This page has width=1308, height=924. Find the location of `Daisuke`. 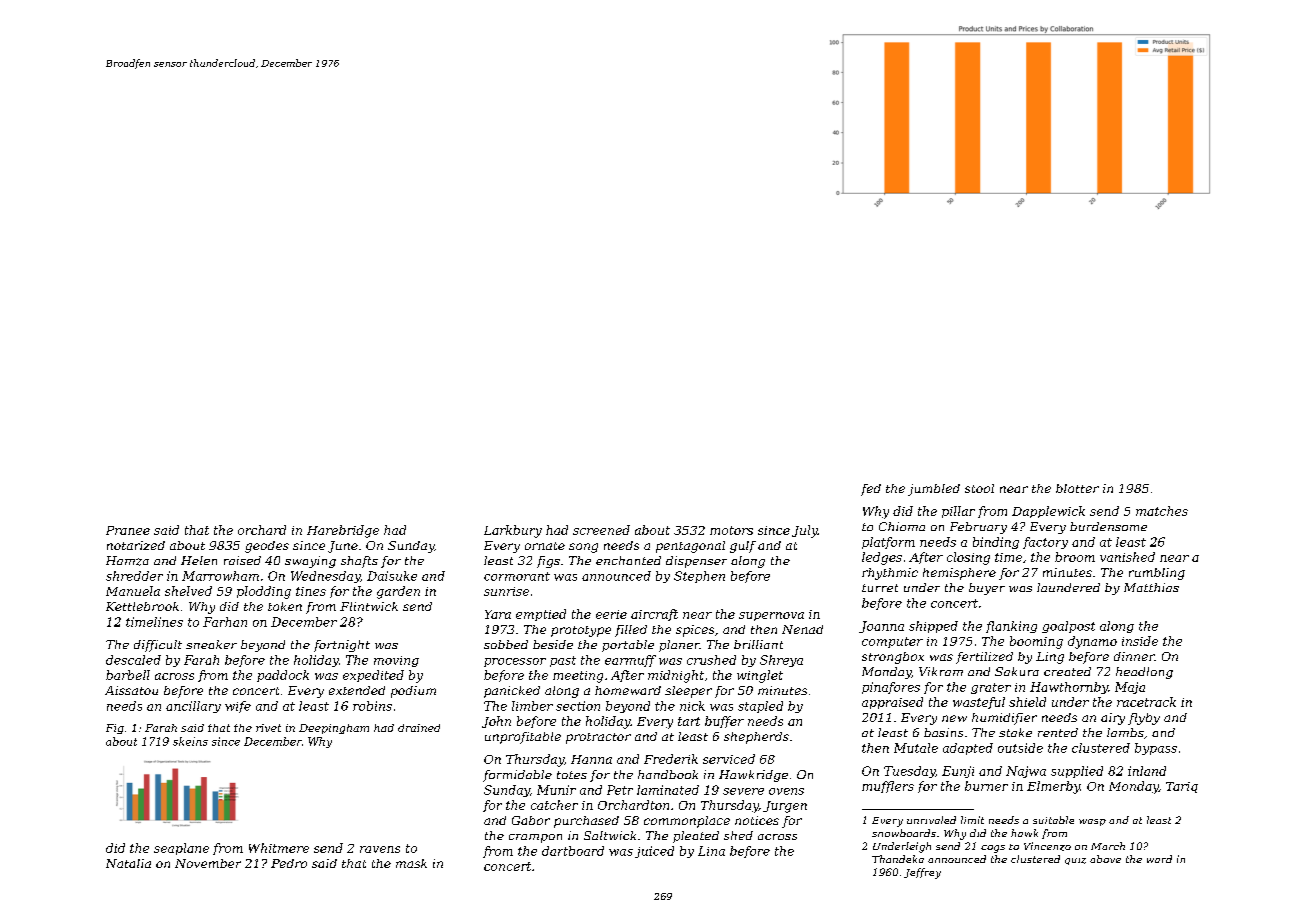

Daisuke is located at coordinates (392, 576).
